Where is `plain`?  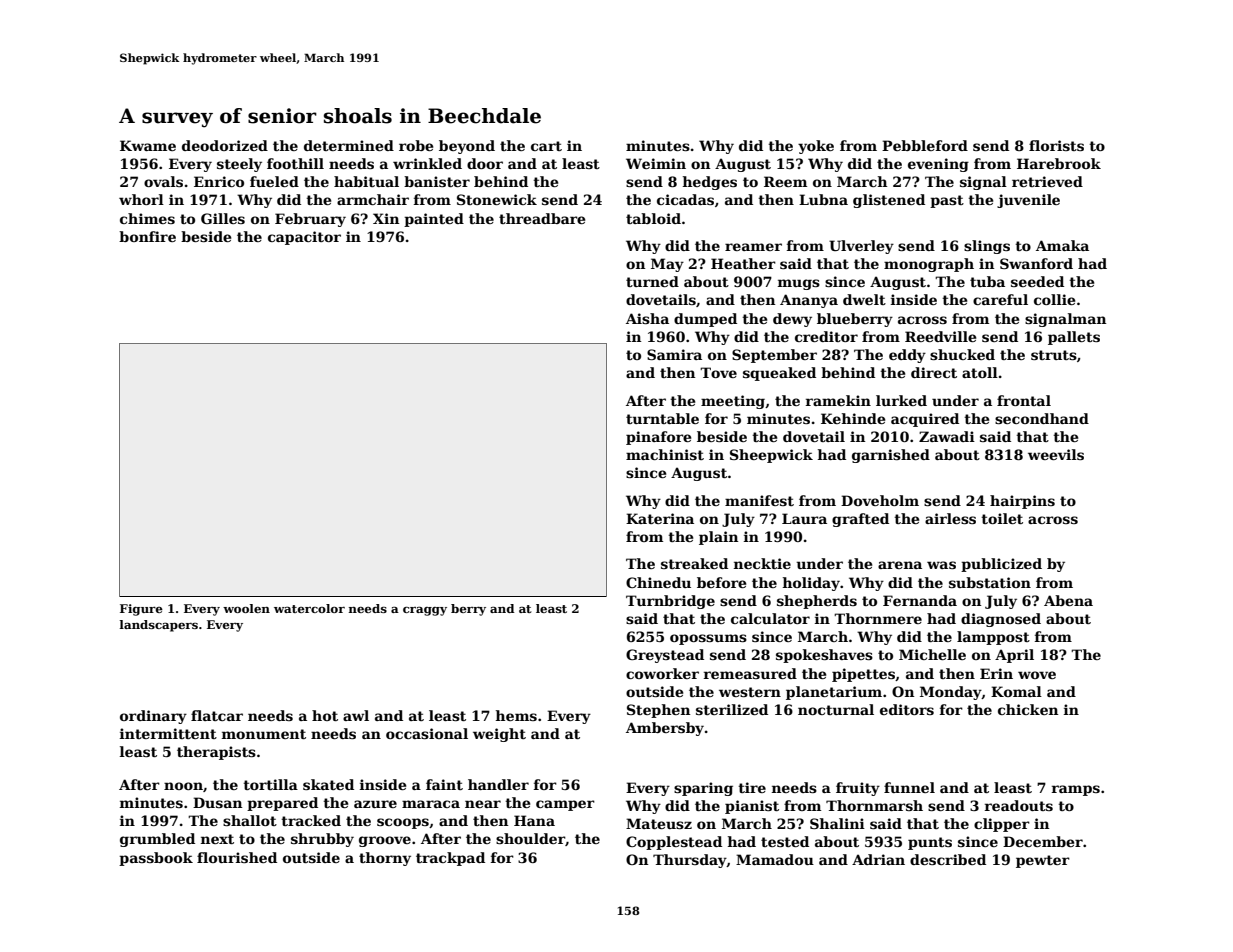 plain is located at coordinates (718, 538).
